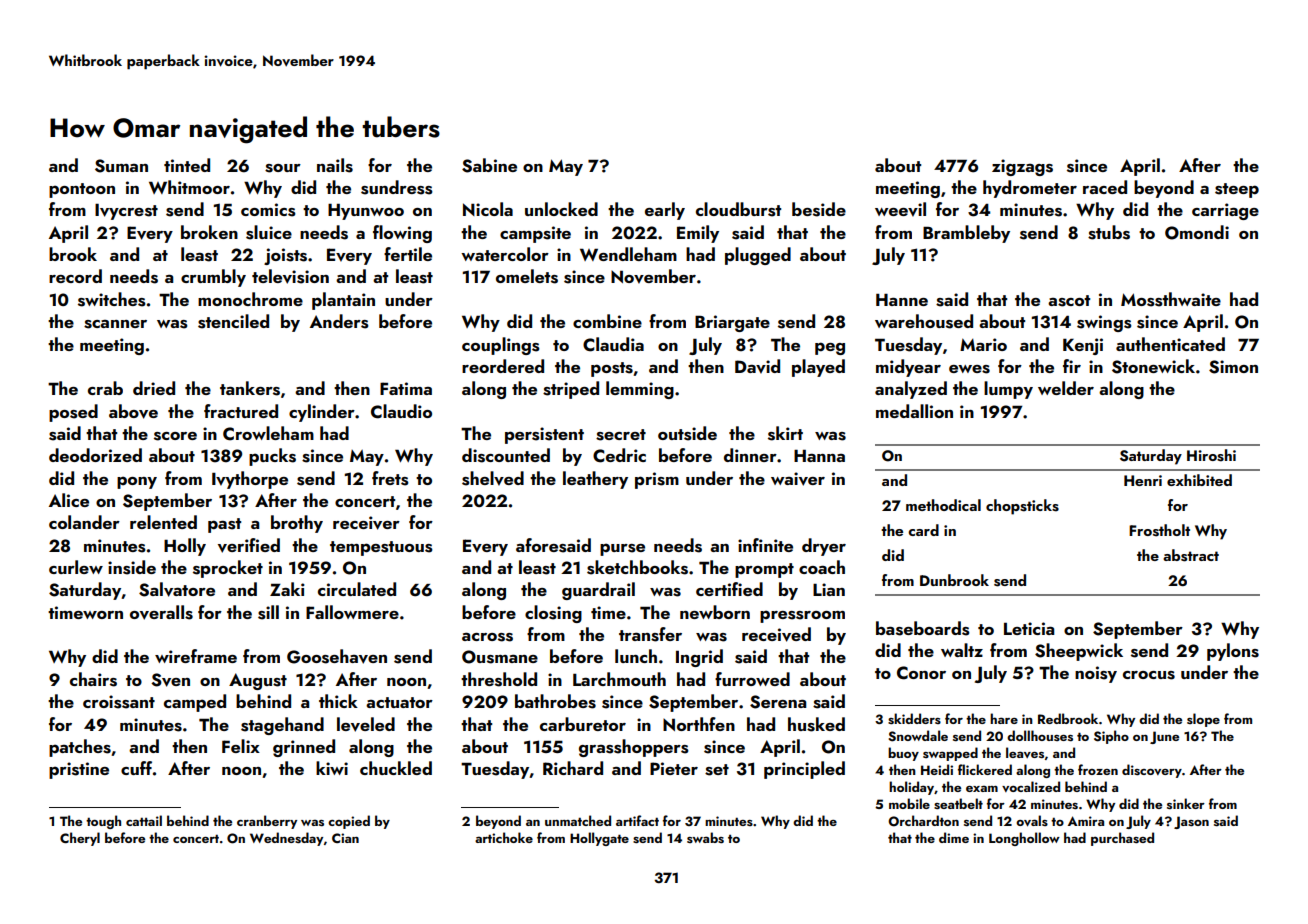 The width and height of the screenshot is (1308, 924). I want to click on switches, so click(112, 299).
